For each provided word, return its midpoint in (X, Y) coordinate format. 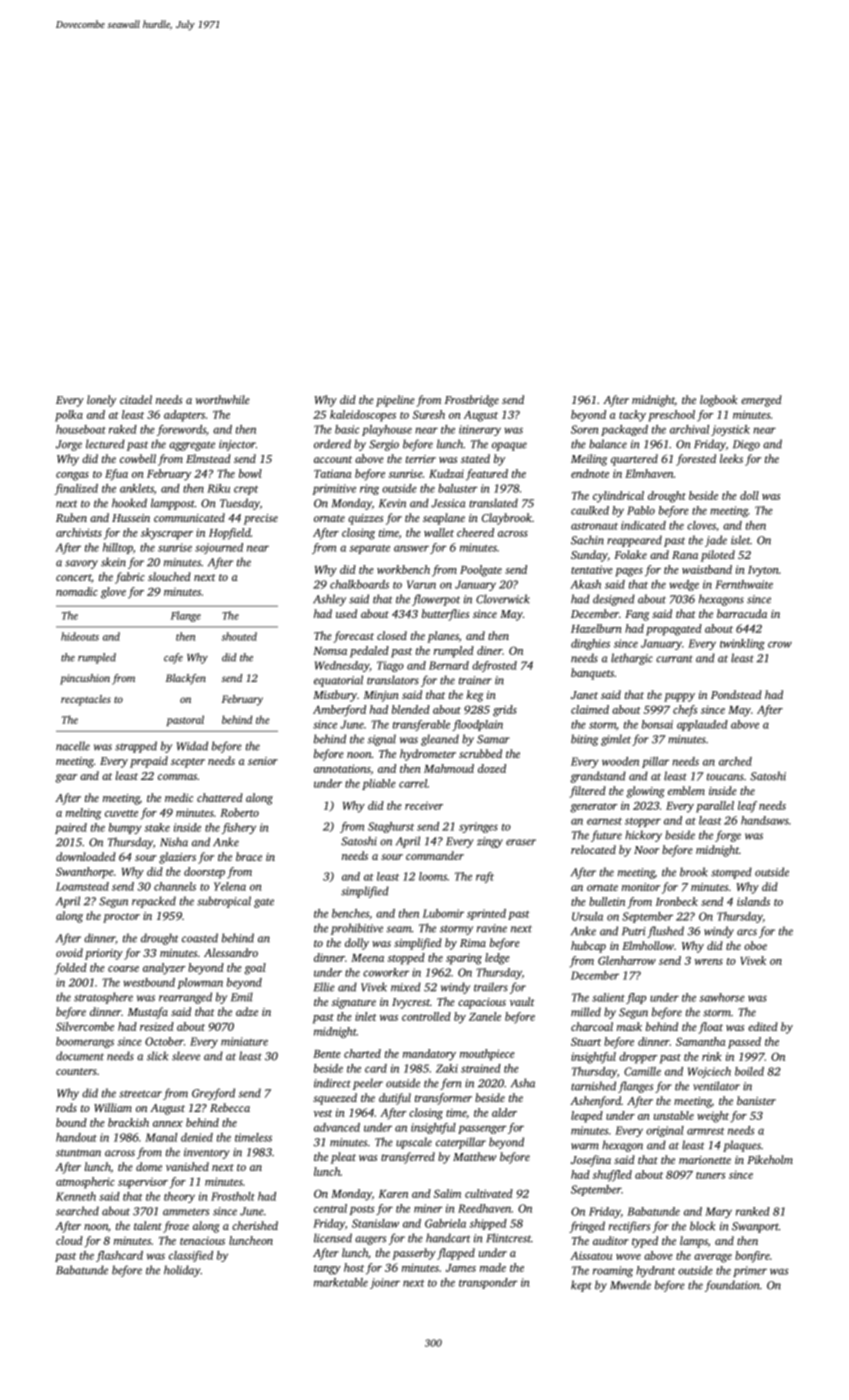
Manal (161, 1137)
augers (370, 1240)
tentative (592, 569)
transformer (443, 1099)
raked (123, 429)
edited (763, 1026)
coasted (200, 938)
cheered (475, 532)
